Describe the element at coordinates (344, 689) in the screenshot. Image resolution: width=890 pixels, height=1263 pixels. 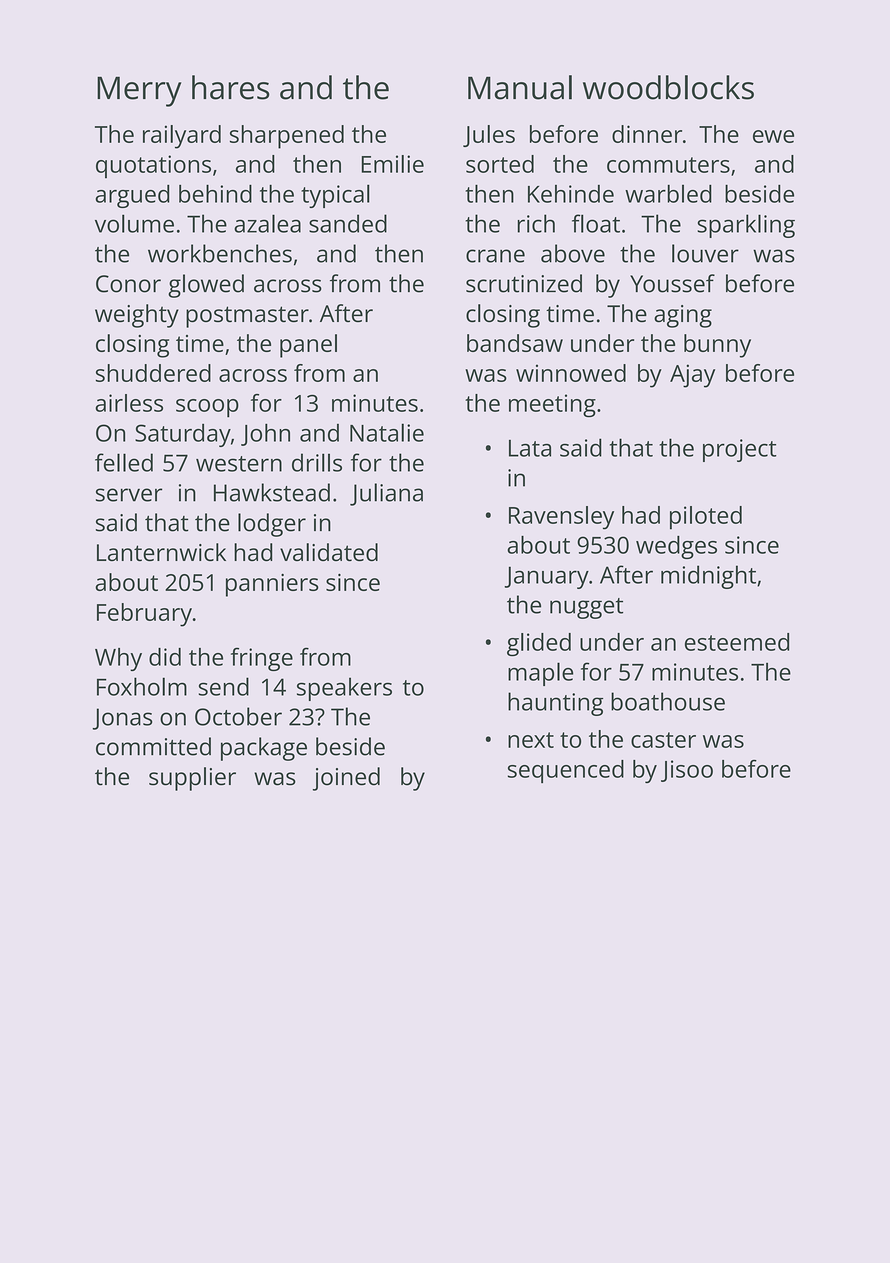
I see `speakers` at that location.
